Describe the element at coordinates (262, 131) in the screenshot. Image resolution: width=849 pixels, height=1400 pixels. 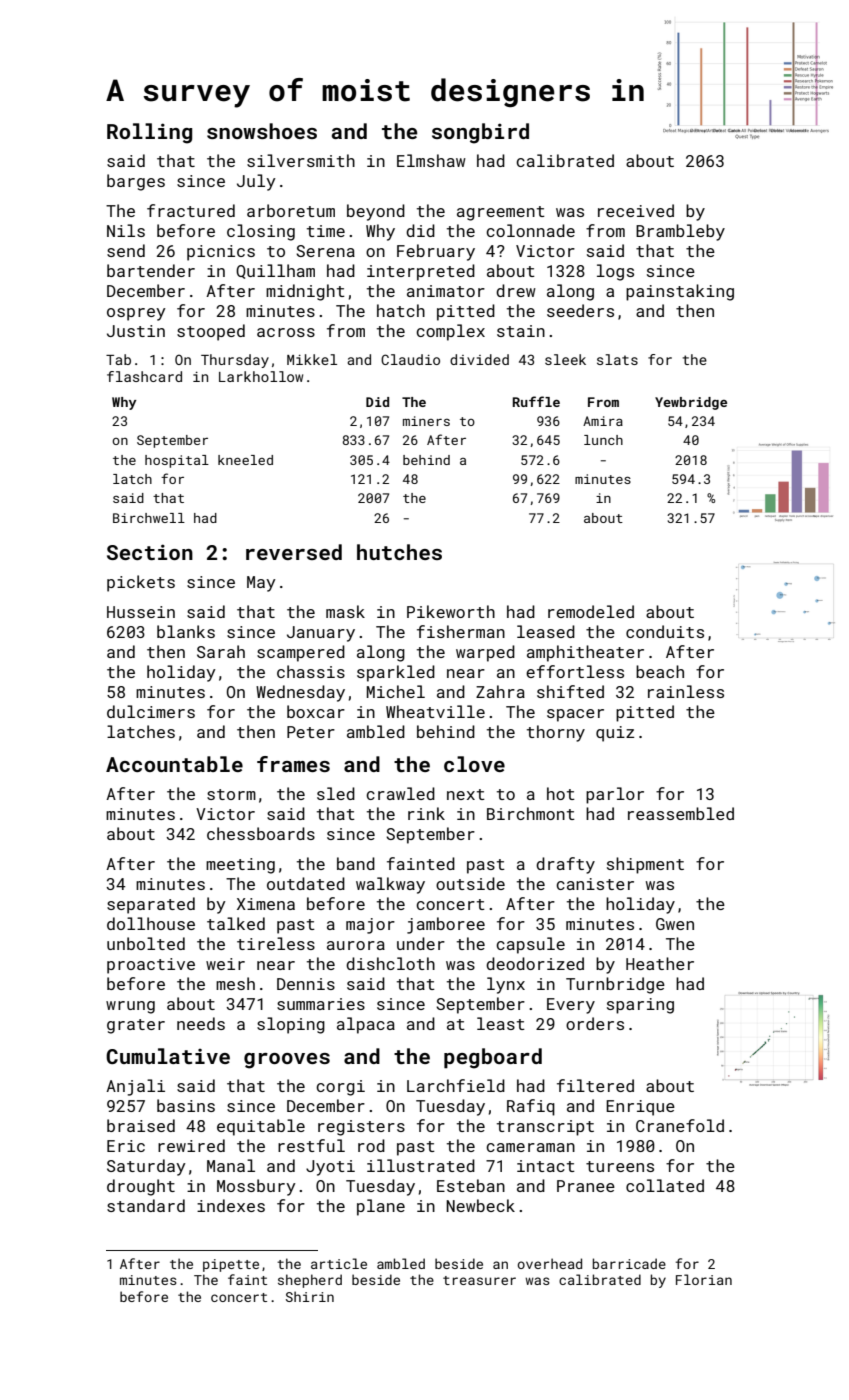
I see `snowshoes` at that location.
